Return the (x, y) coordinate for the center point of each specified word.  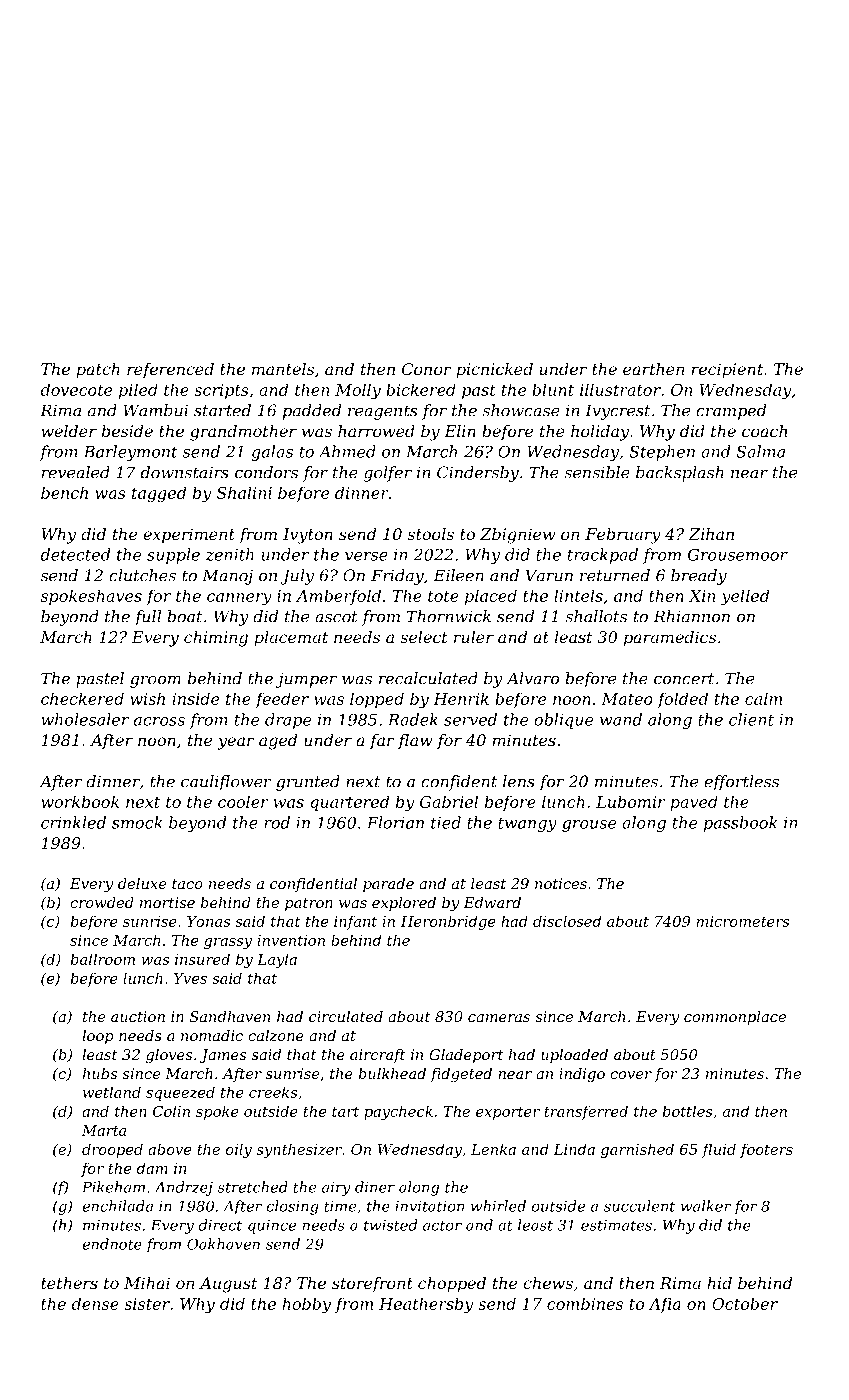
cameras (499, 1018)
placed (491, 597)
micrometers (742, 921)
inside (195, 698)
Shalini (244, 492)
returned (615, 575)
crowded (102, 902)
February (623, 536)
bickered (421, 389)
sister (147, 1304)
